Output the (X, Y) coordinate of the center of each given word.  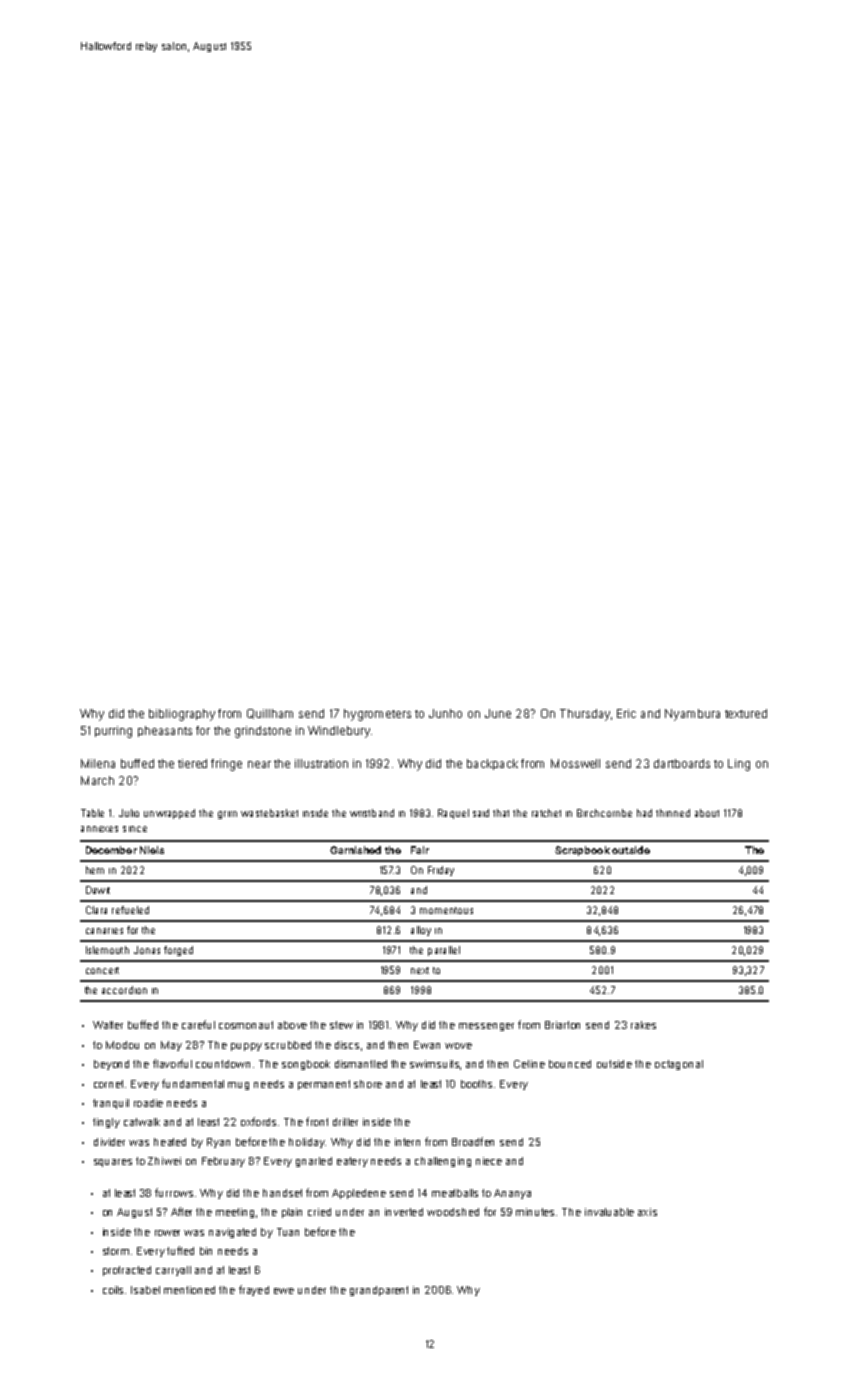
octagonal (679, 1065)
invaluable (609, 1212)
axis (647, 1212)
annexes (99, 829)
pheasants (165, 731)
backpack (492, 764)
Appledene (359, 1194)
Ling (739, 765)
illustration (321, 763)
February (223, 1162)
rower (167, 1233)
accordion (124, 990)
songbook (306, 1065)
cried (319, 1212)
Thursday (585, 715)
